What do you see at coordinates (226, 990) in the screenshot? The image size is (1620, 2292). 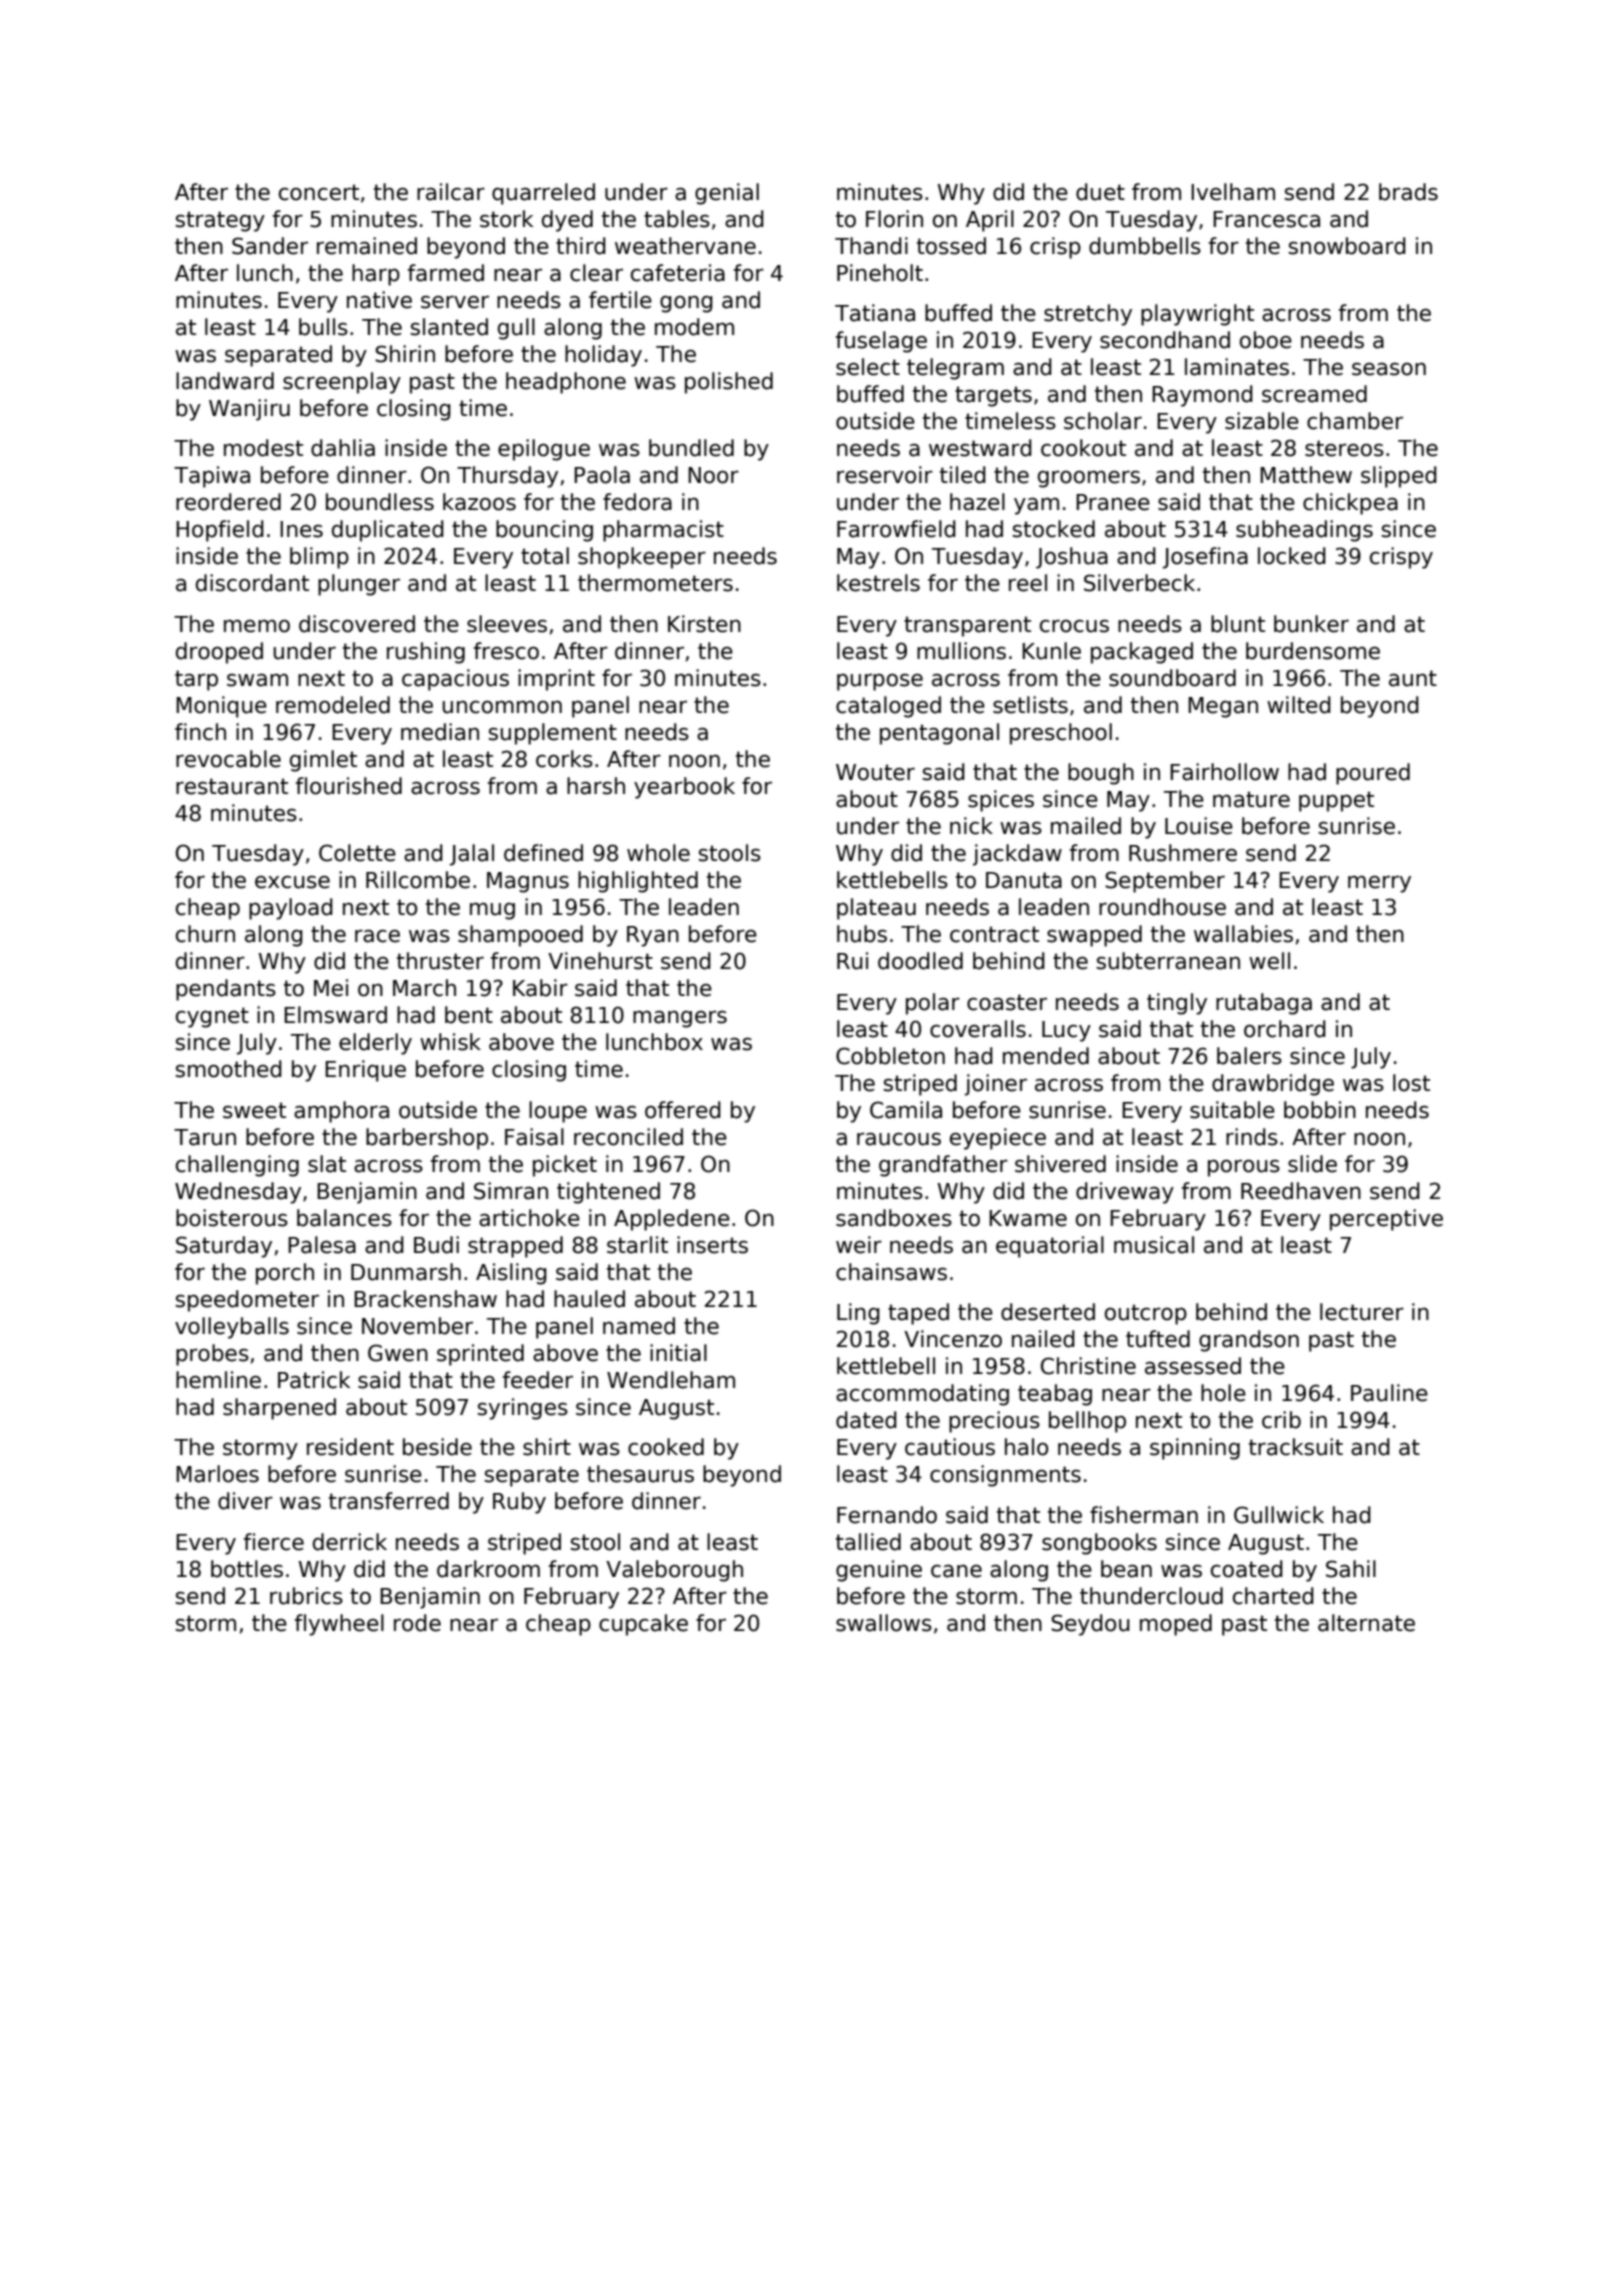 I see `pendants` at bounding box center [226, 990].
